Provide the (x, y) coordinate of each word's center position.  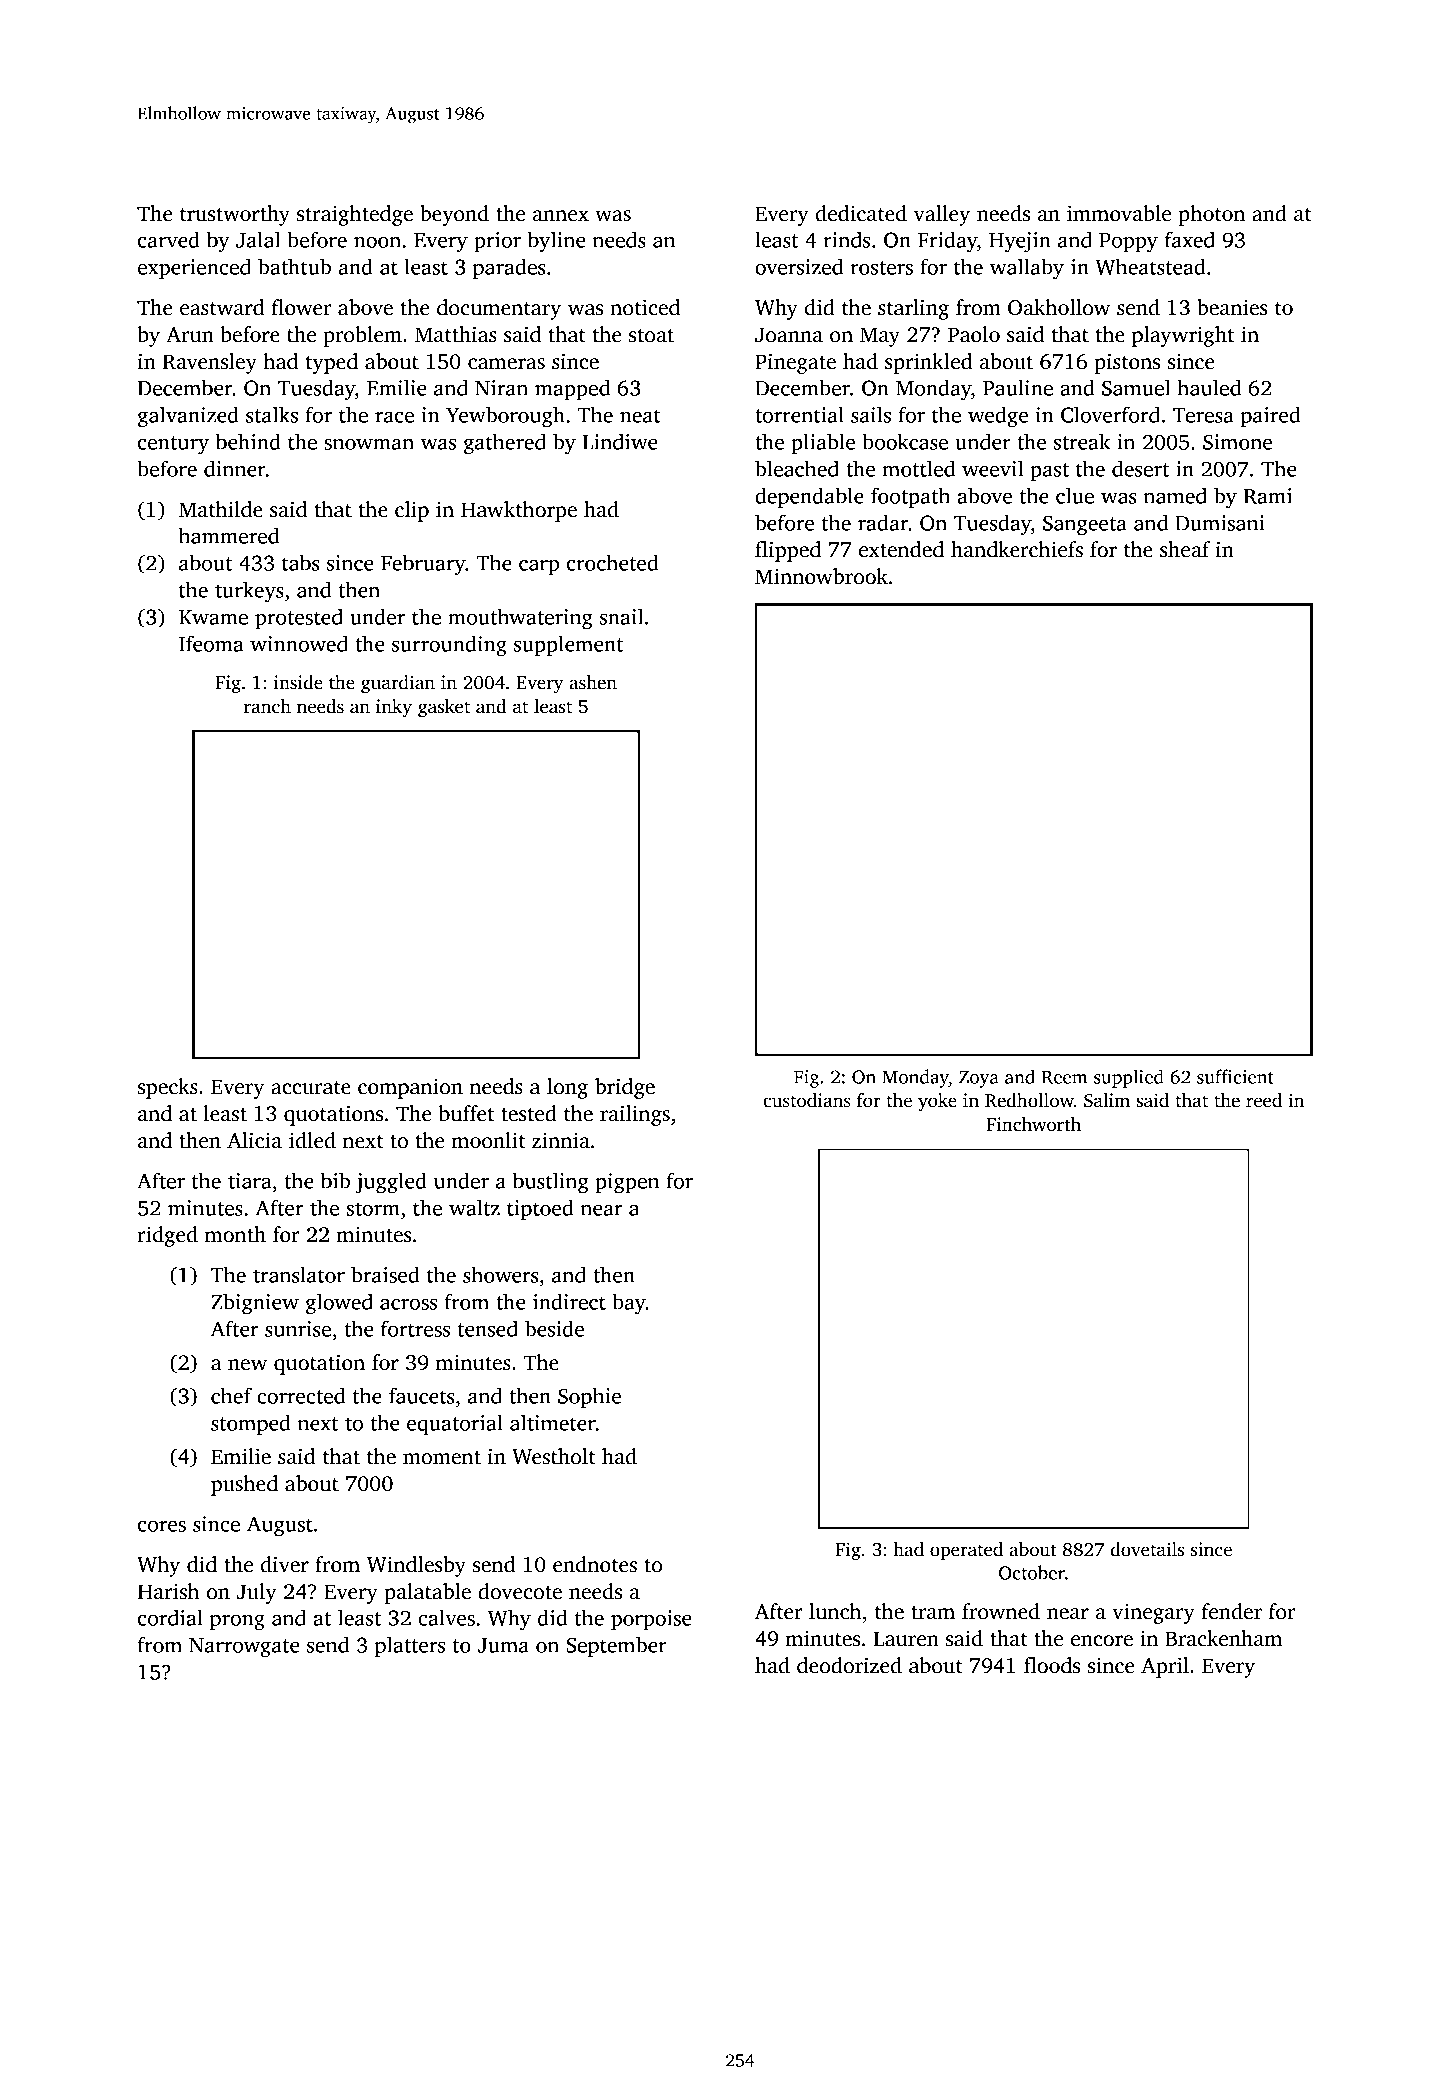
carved (169, 239)
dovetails (1147, 1549)
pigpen (627, 1183)
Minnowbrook (821, 576)
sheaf (1185, 549)
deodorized (849, 1665)
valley (942, 215)
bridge (625, 1088)
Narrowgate (244, 1648)
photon (1211, 215)
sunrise (298, 1329)
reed (1264, 1100)
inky (394, 708)
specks (168, 1088)
